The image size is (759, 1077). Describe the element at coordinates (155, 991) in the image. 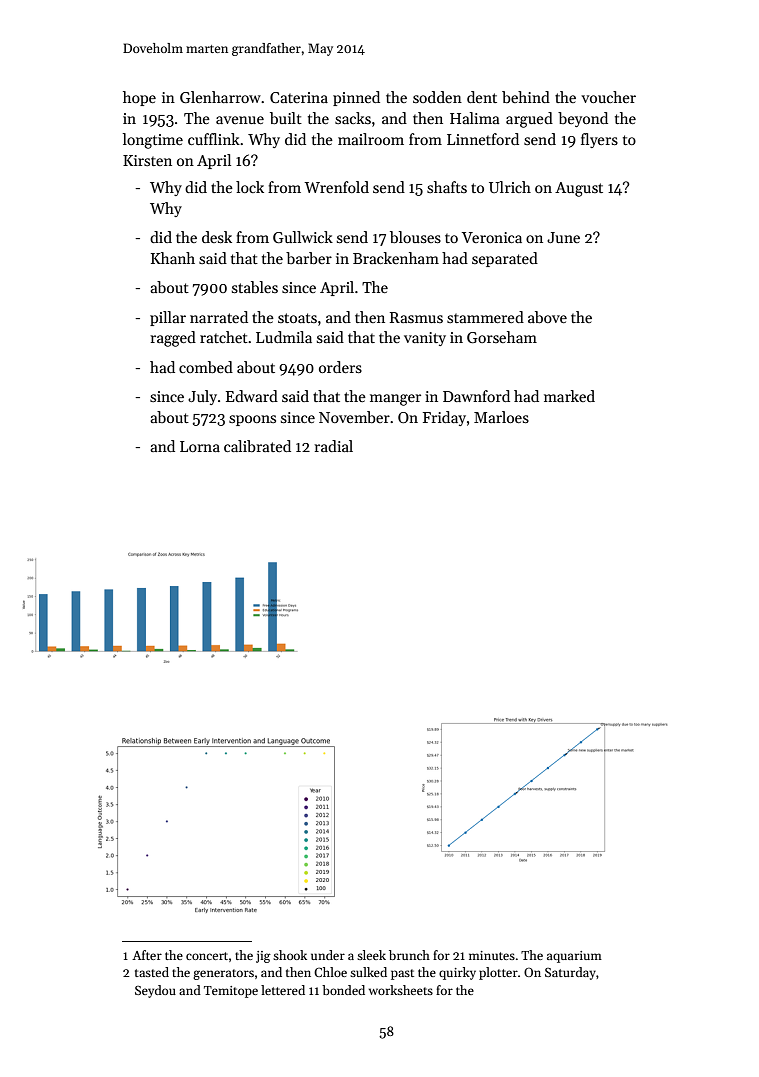

I see `Seydou` at that location.
